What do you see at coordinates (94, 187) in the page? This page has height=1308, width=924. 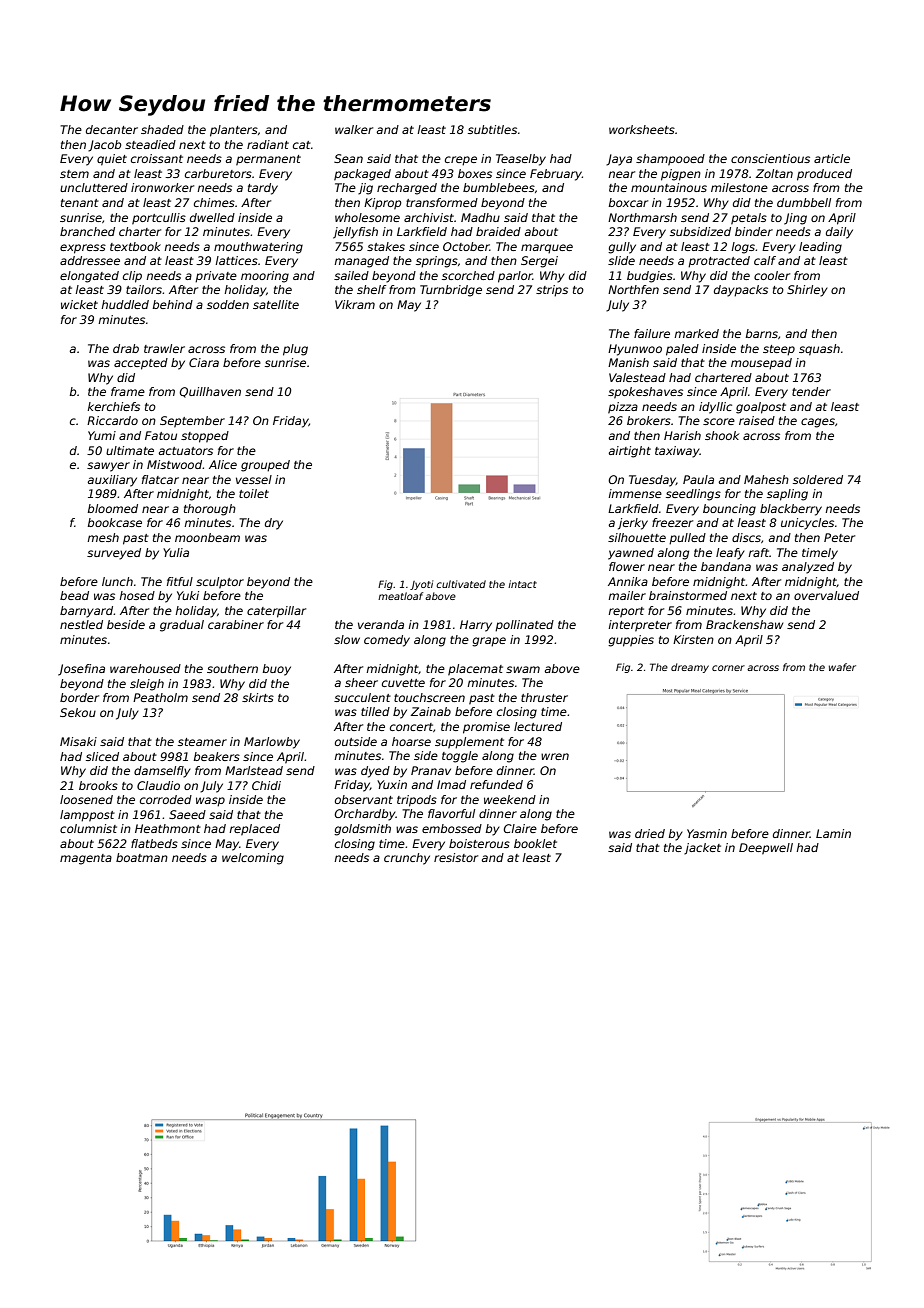 I see `uncluttered` at bounding box center [94, 187].
